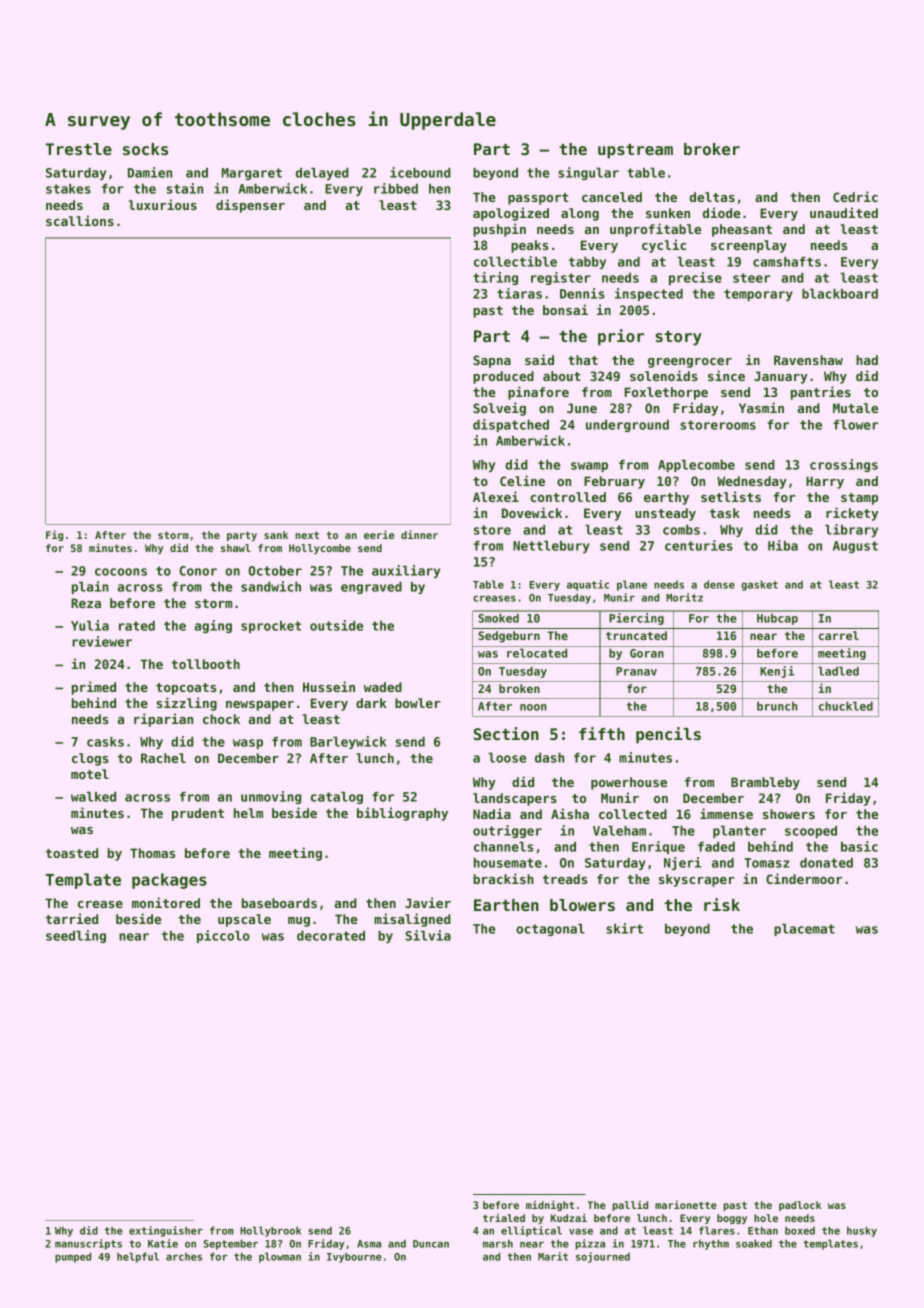 The image size is (924, 1308). Describe the element at coordinates (73, 1257) in the screenshot. I see `pumped` at that location.
